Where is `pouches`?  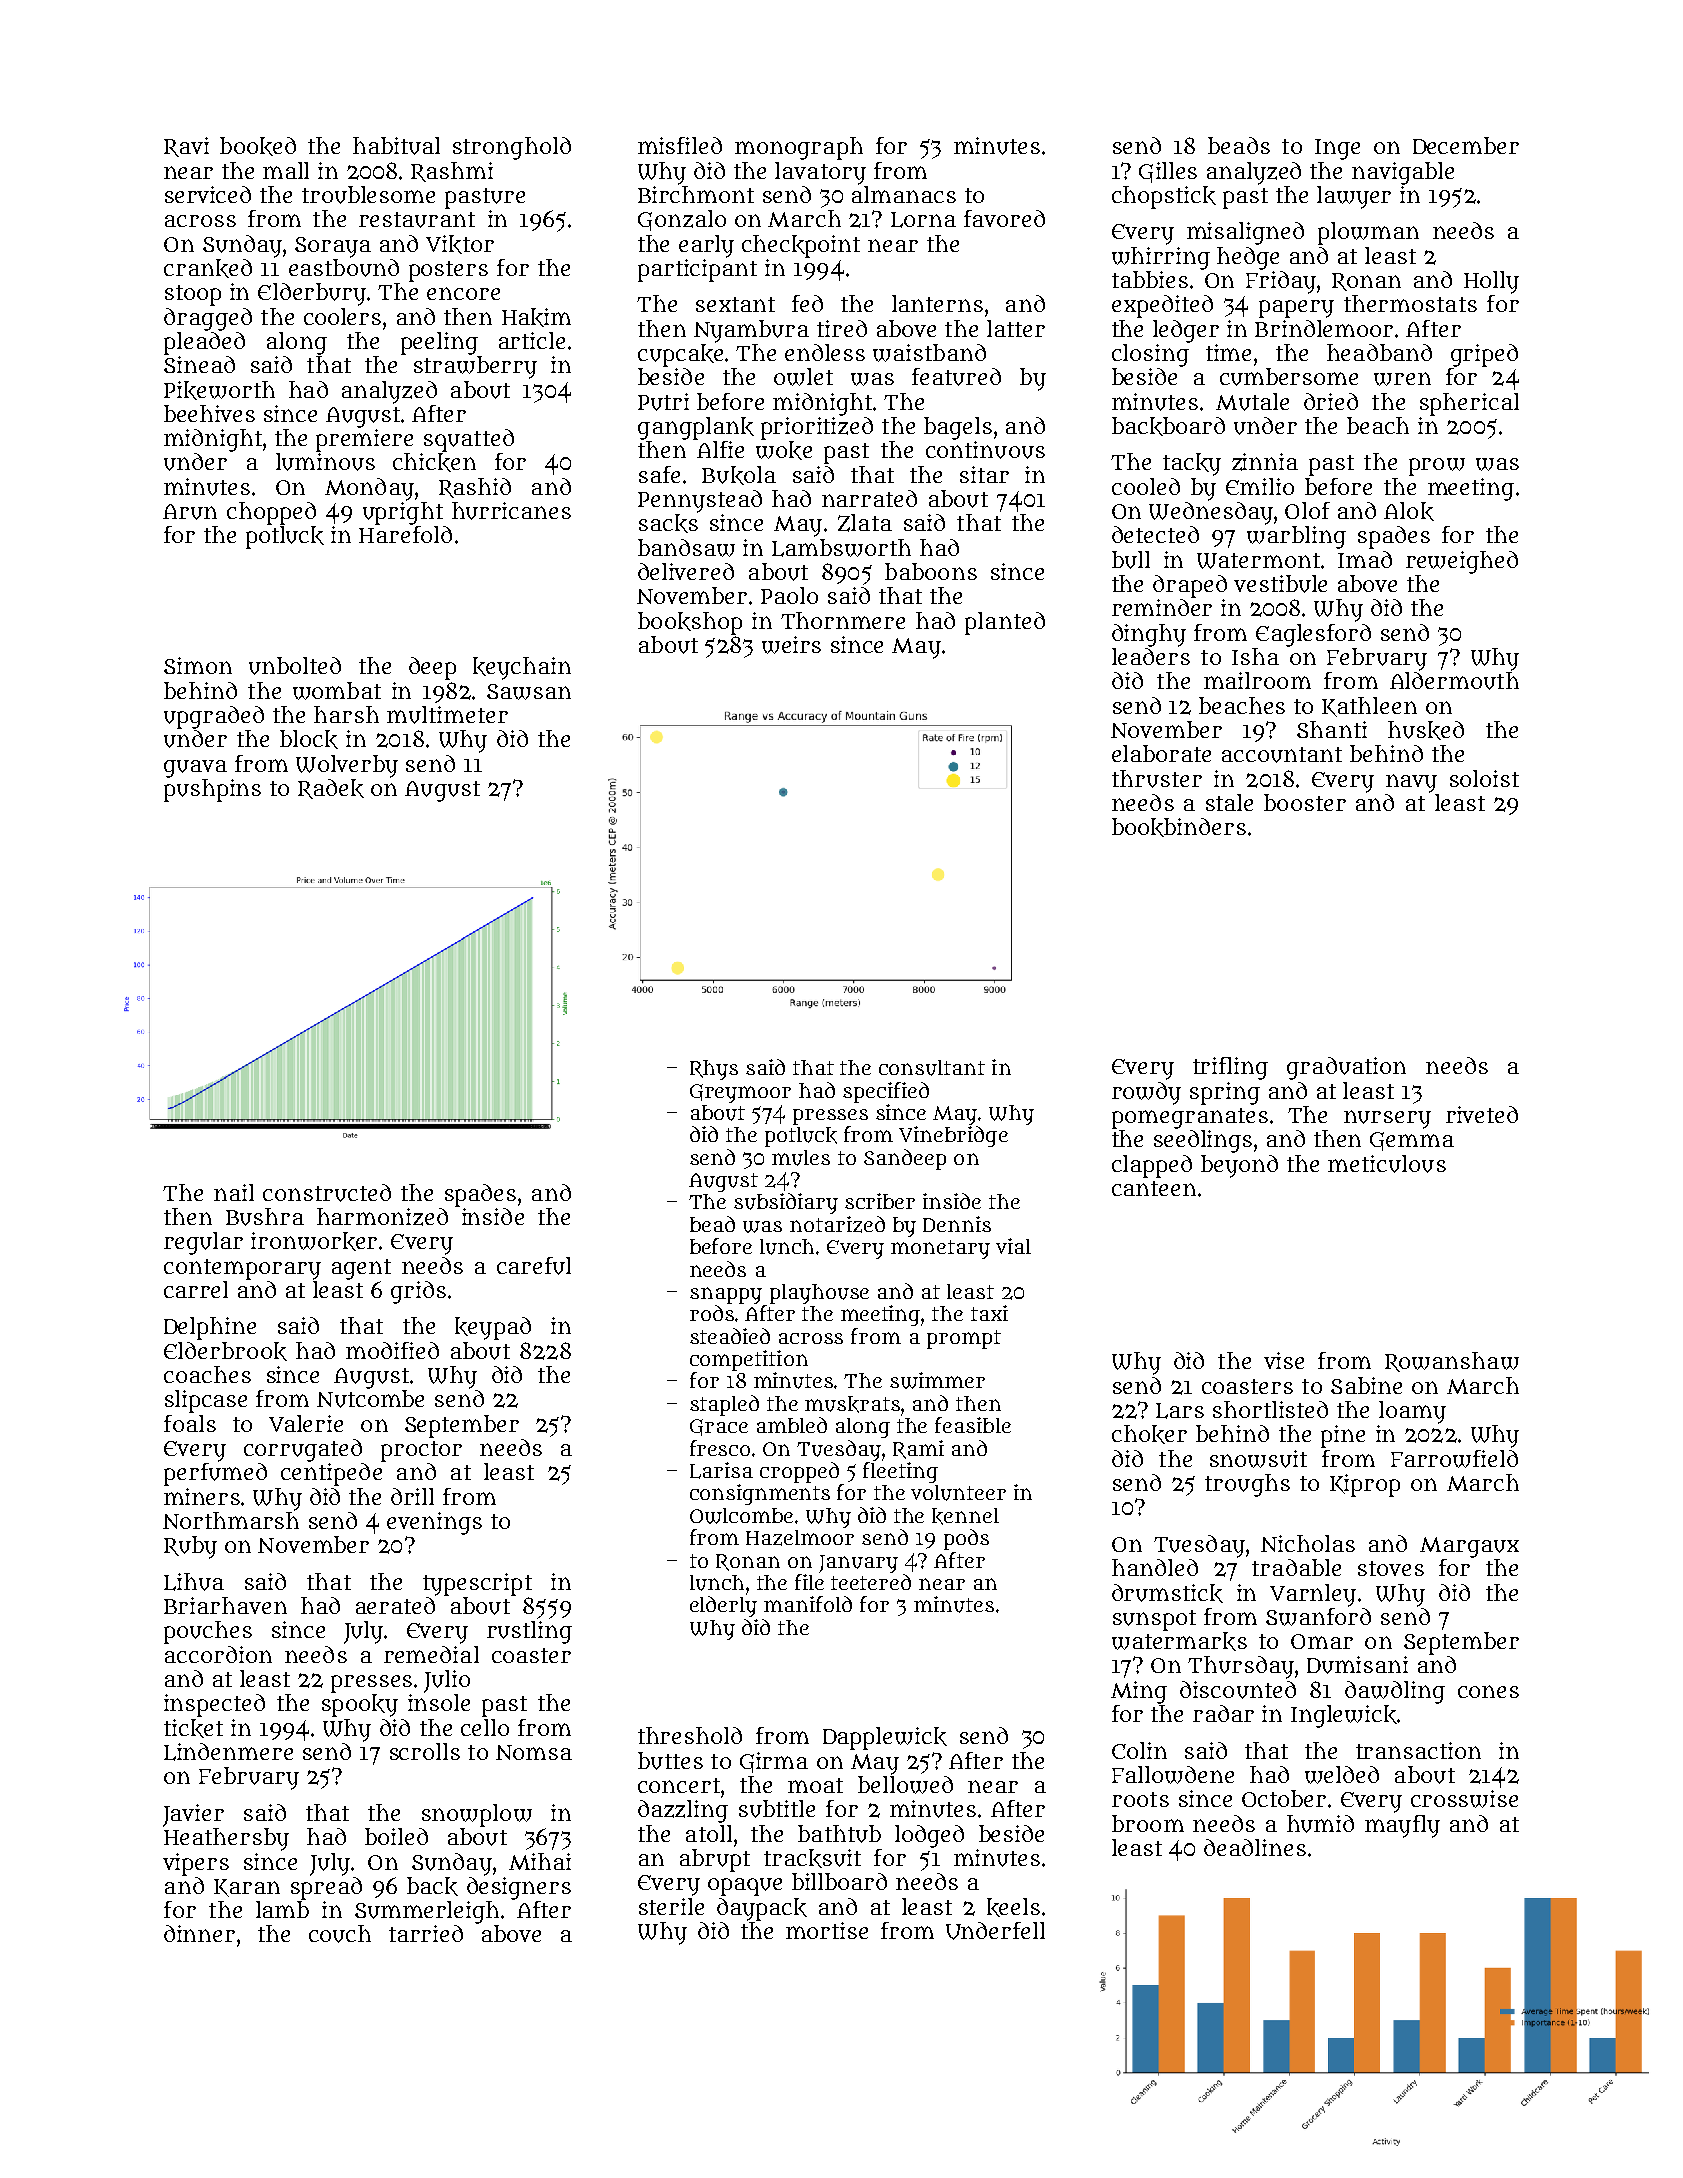 pouches is located at coordinates (208, 1632).
